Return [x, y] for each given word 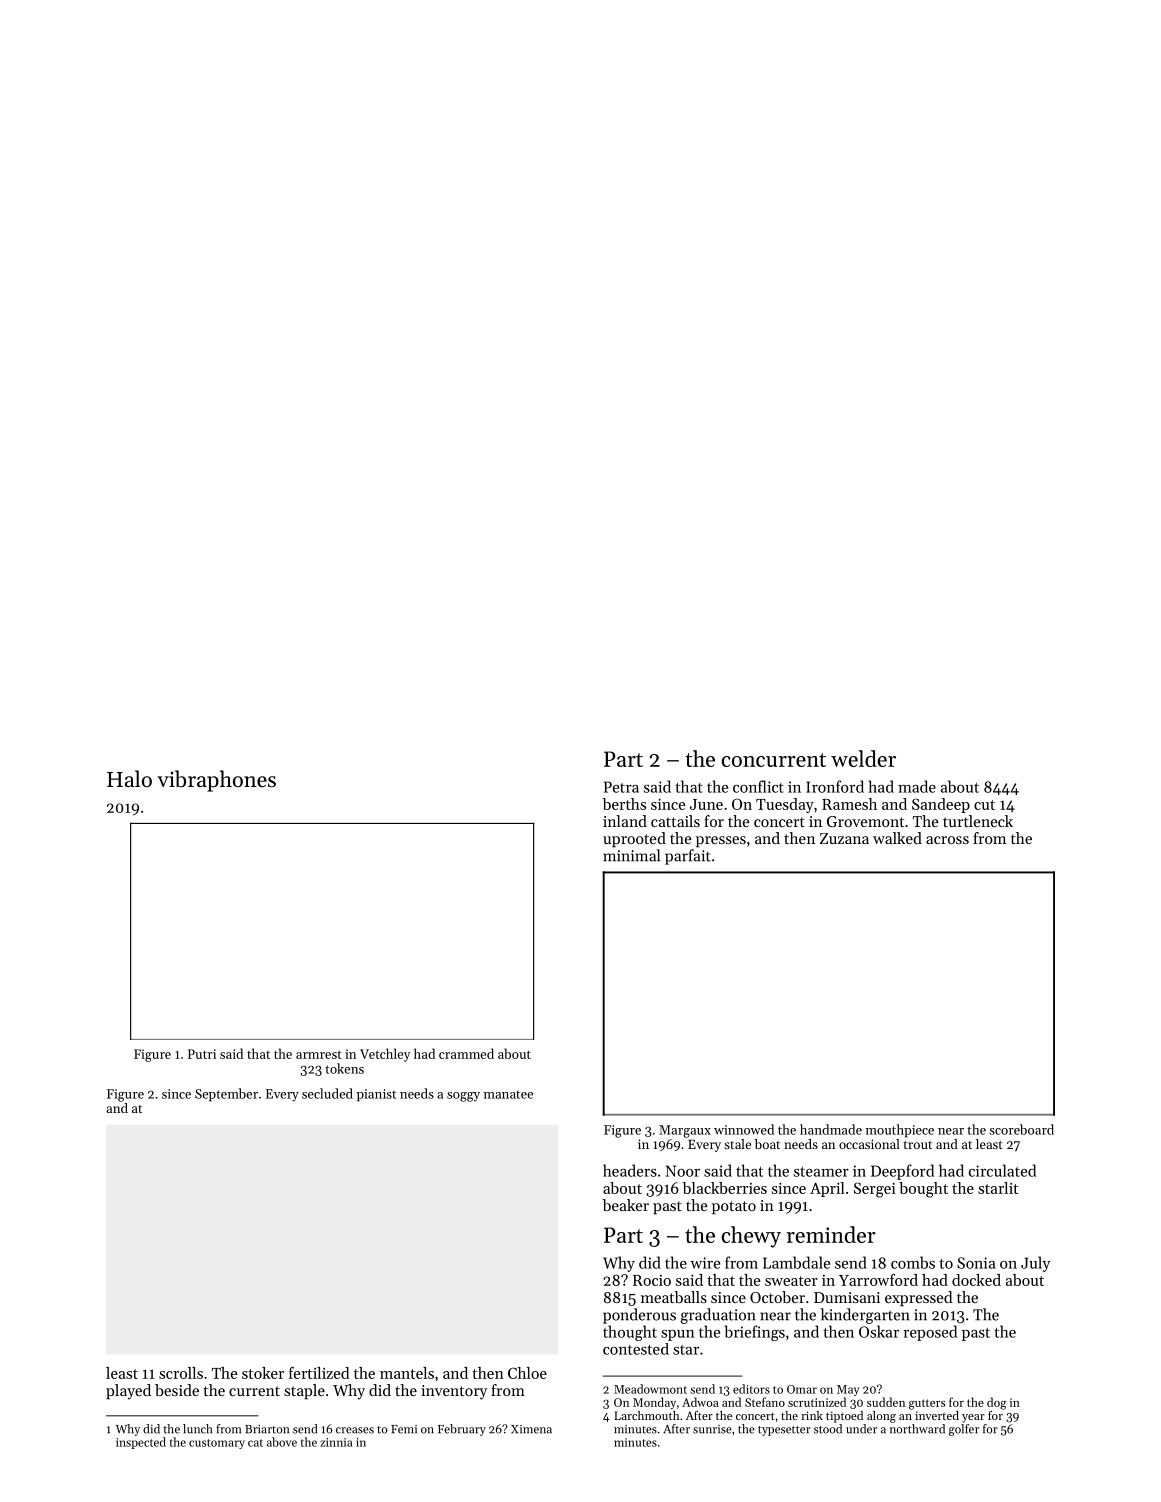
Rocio [652, 1280]
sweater [791, 1281]
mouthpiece [900, 1131]
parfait [688, 857]
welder [863, 758]
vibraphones [216, 781]
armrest [319, 1054]
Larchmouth [646, 1415]
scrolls [181, 1373]
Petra [621, 787]
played [128, 1392]
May [848, 1390]
